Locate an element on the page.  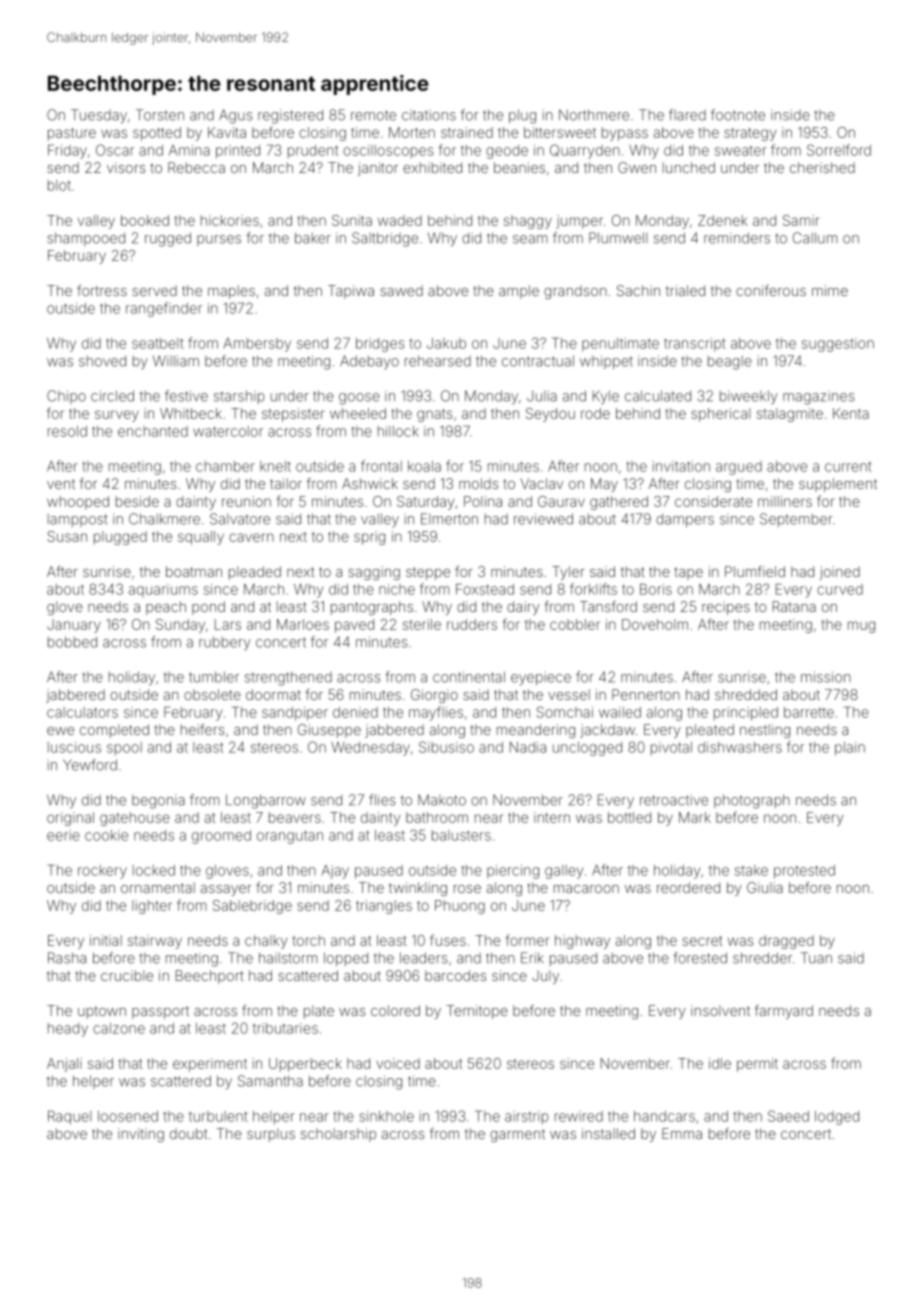
surplus is located at coordinates (271, 1135).
